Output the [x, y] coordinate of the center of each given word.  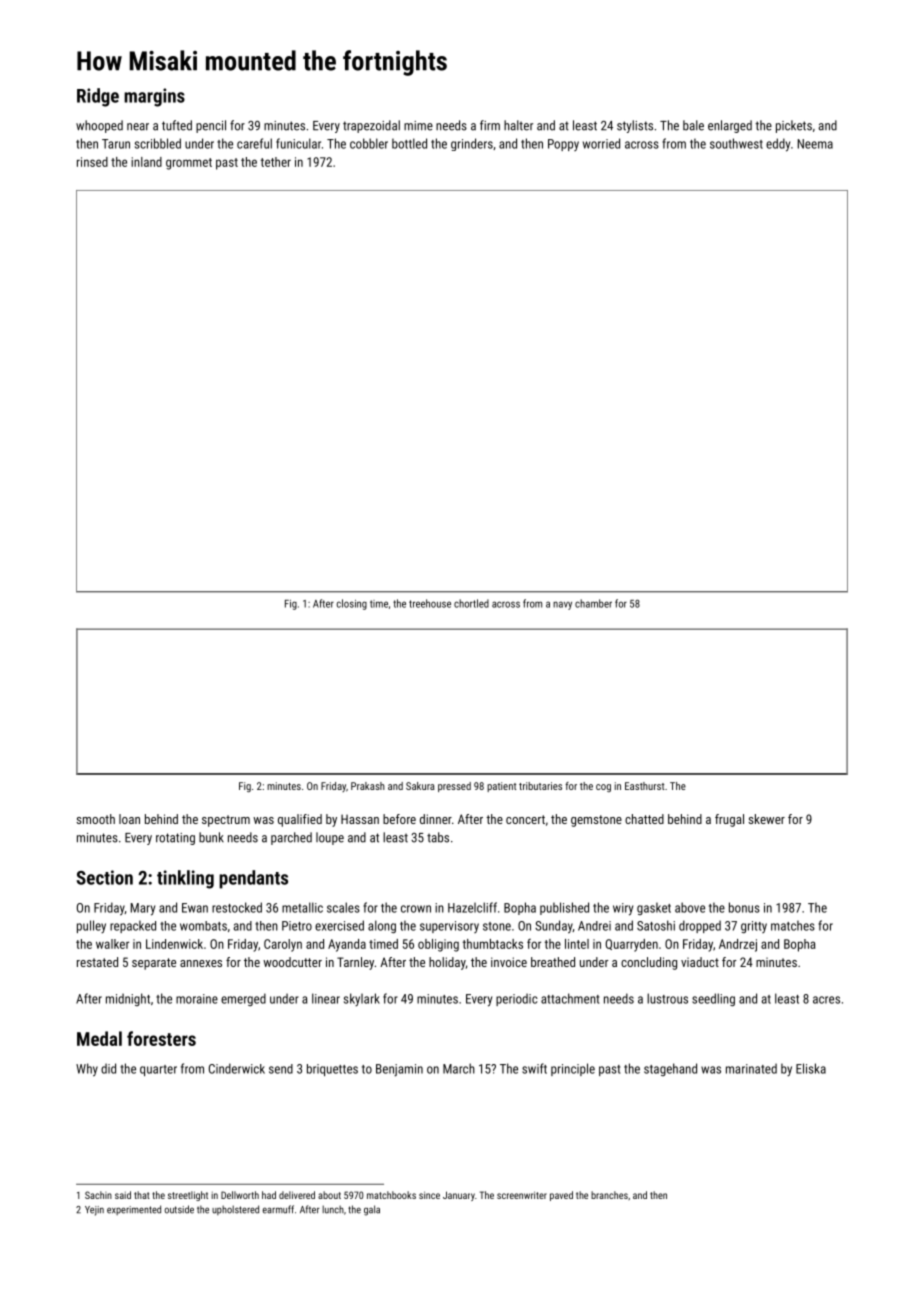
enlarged [730, 126]
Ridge [98, 97]
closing [352, 604]
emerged [243, 999]
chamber [593, 603]
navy [562, 605]
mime [418, 126]
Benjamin [399, 1070]
